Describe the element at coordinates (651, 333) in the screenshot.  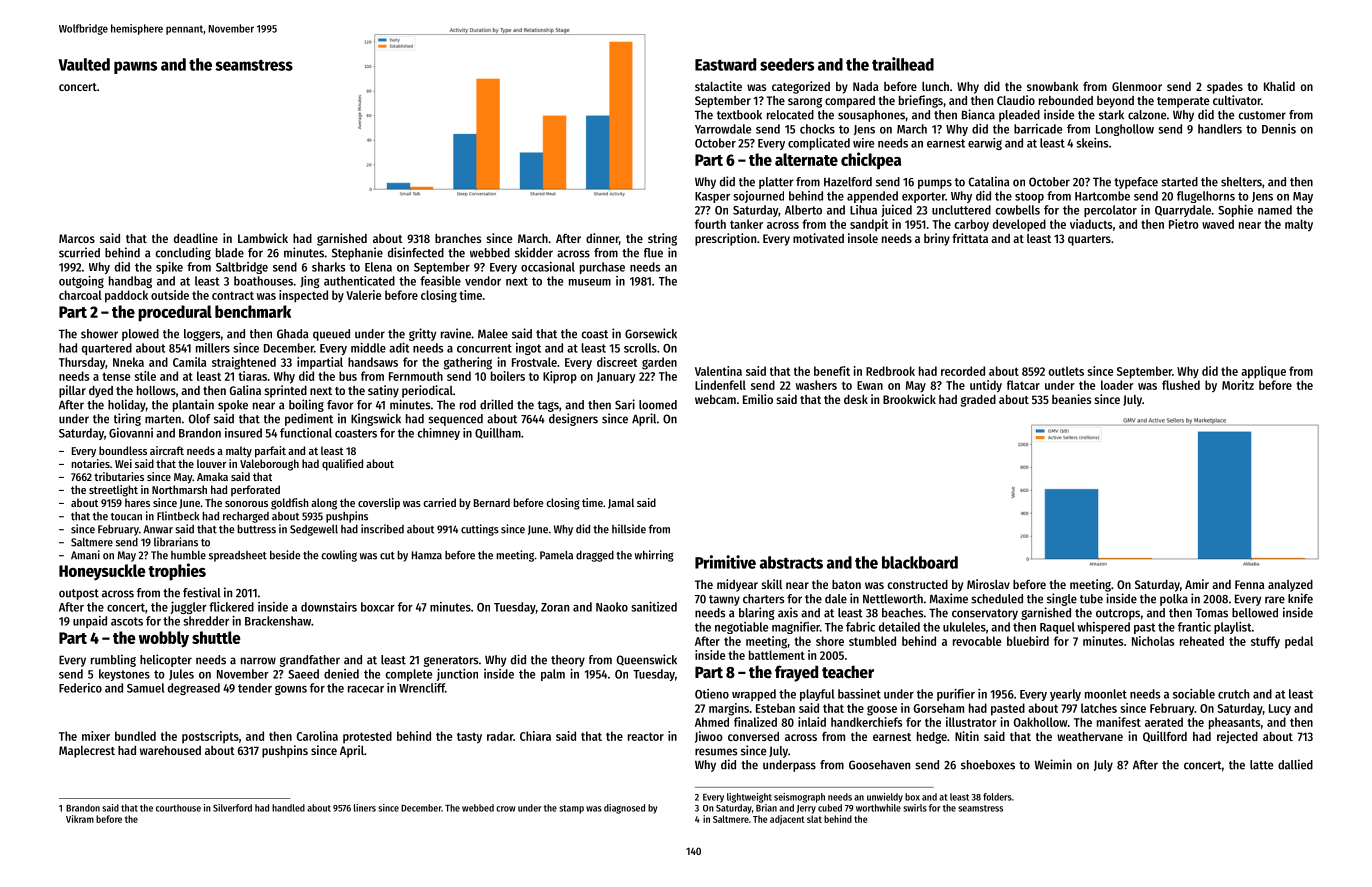
I see `Gorsewick` at that location.
